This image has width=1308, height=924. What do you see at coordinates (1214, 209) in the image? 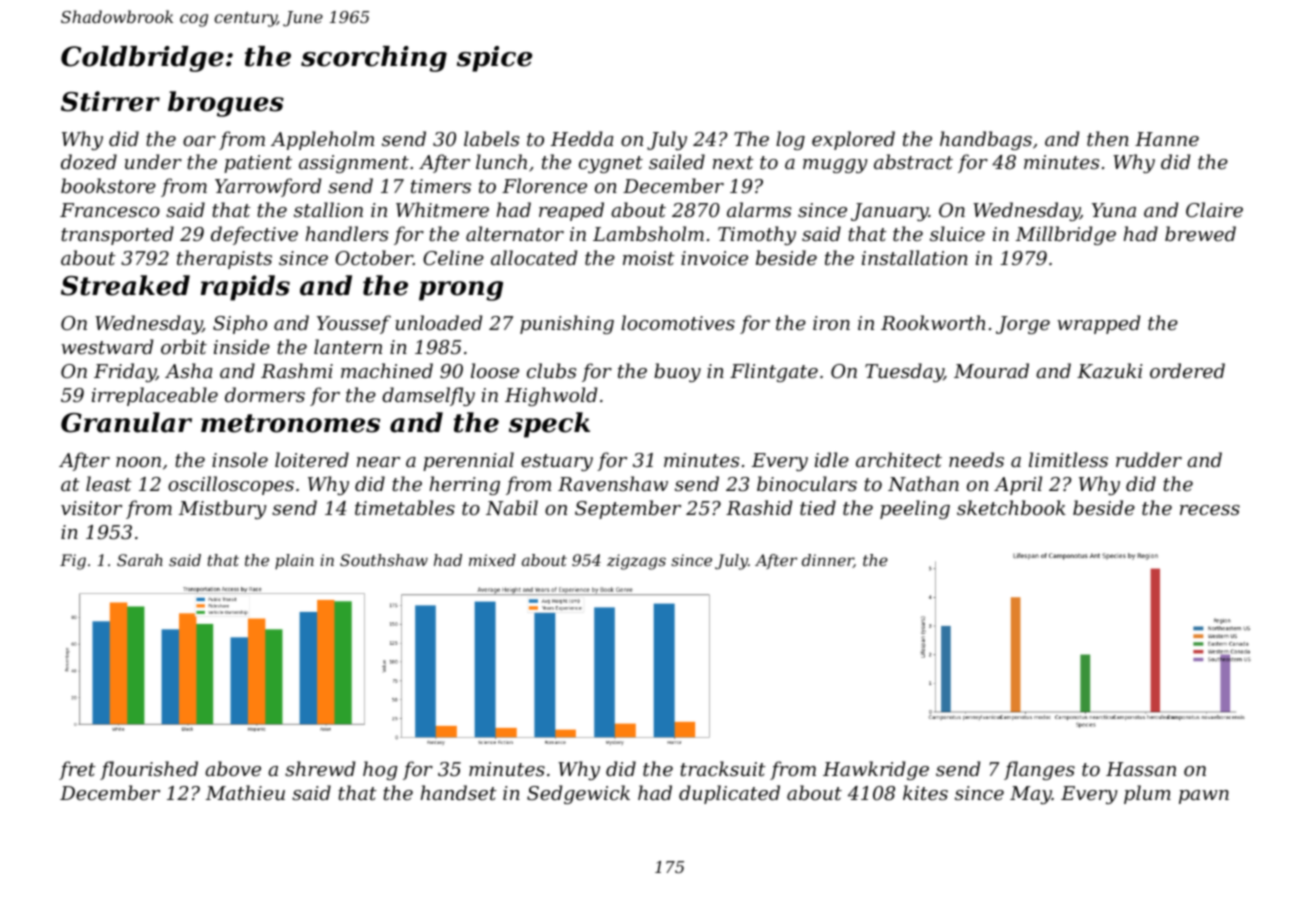
I see `Claire` at bounding box center [1214, 209].
